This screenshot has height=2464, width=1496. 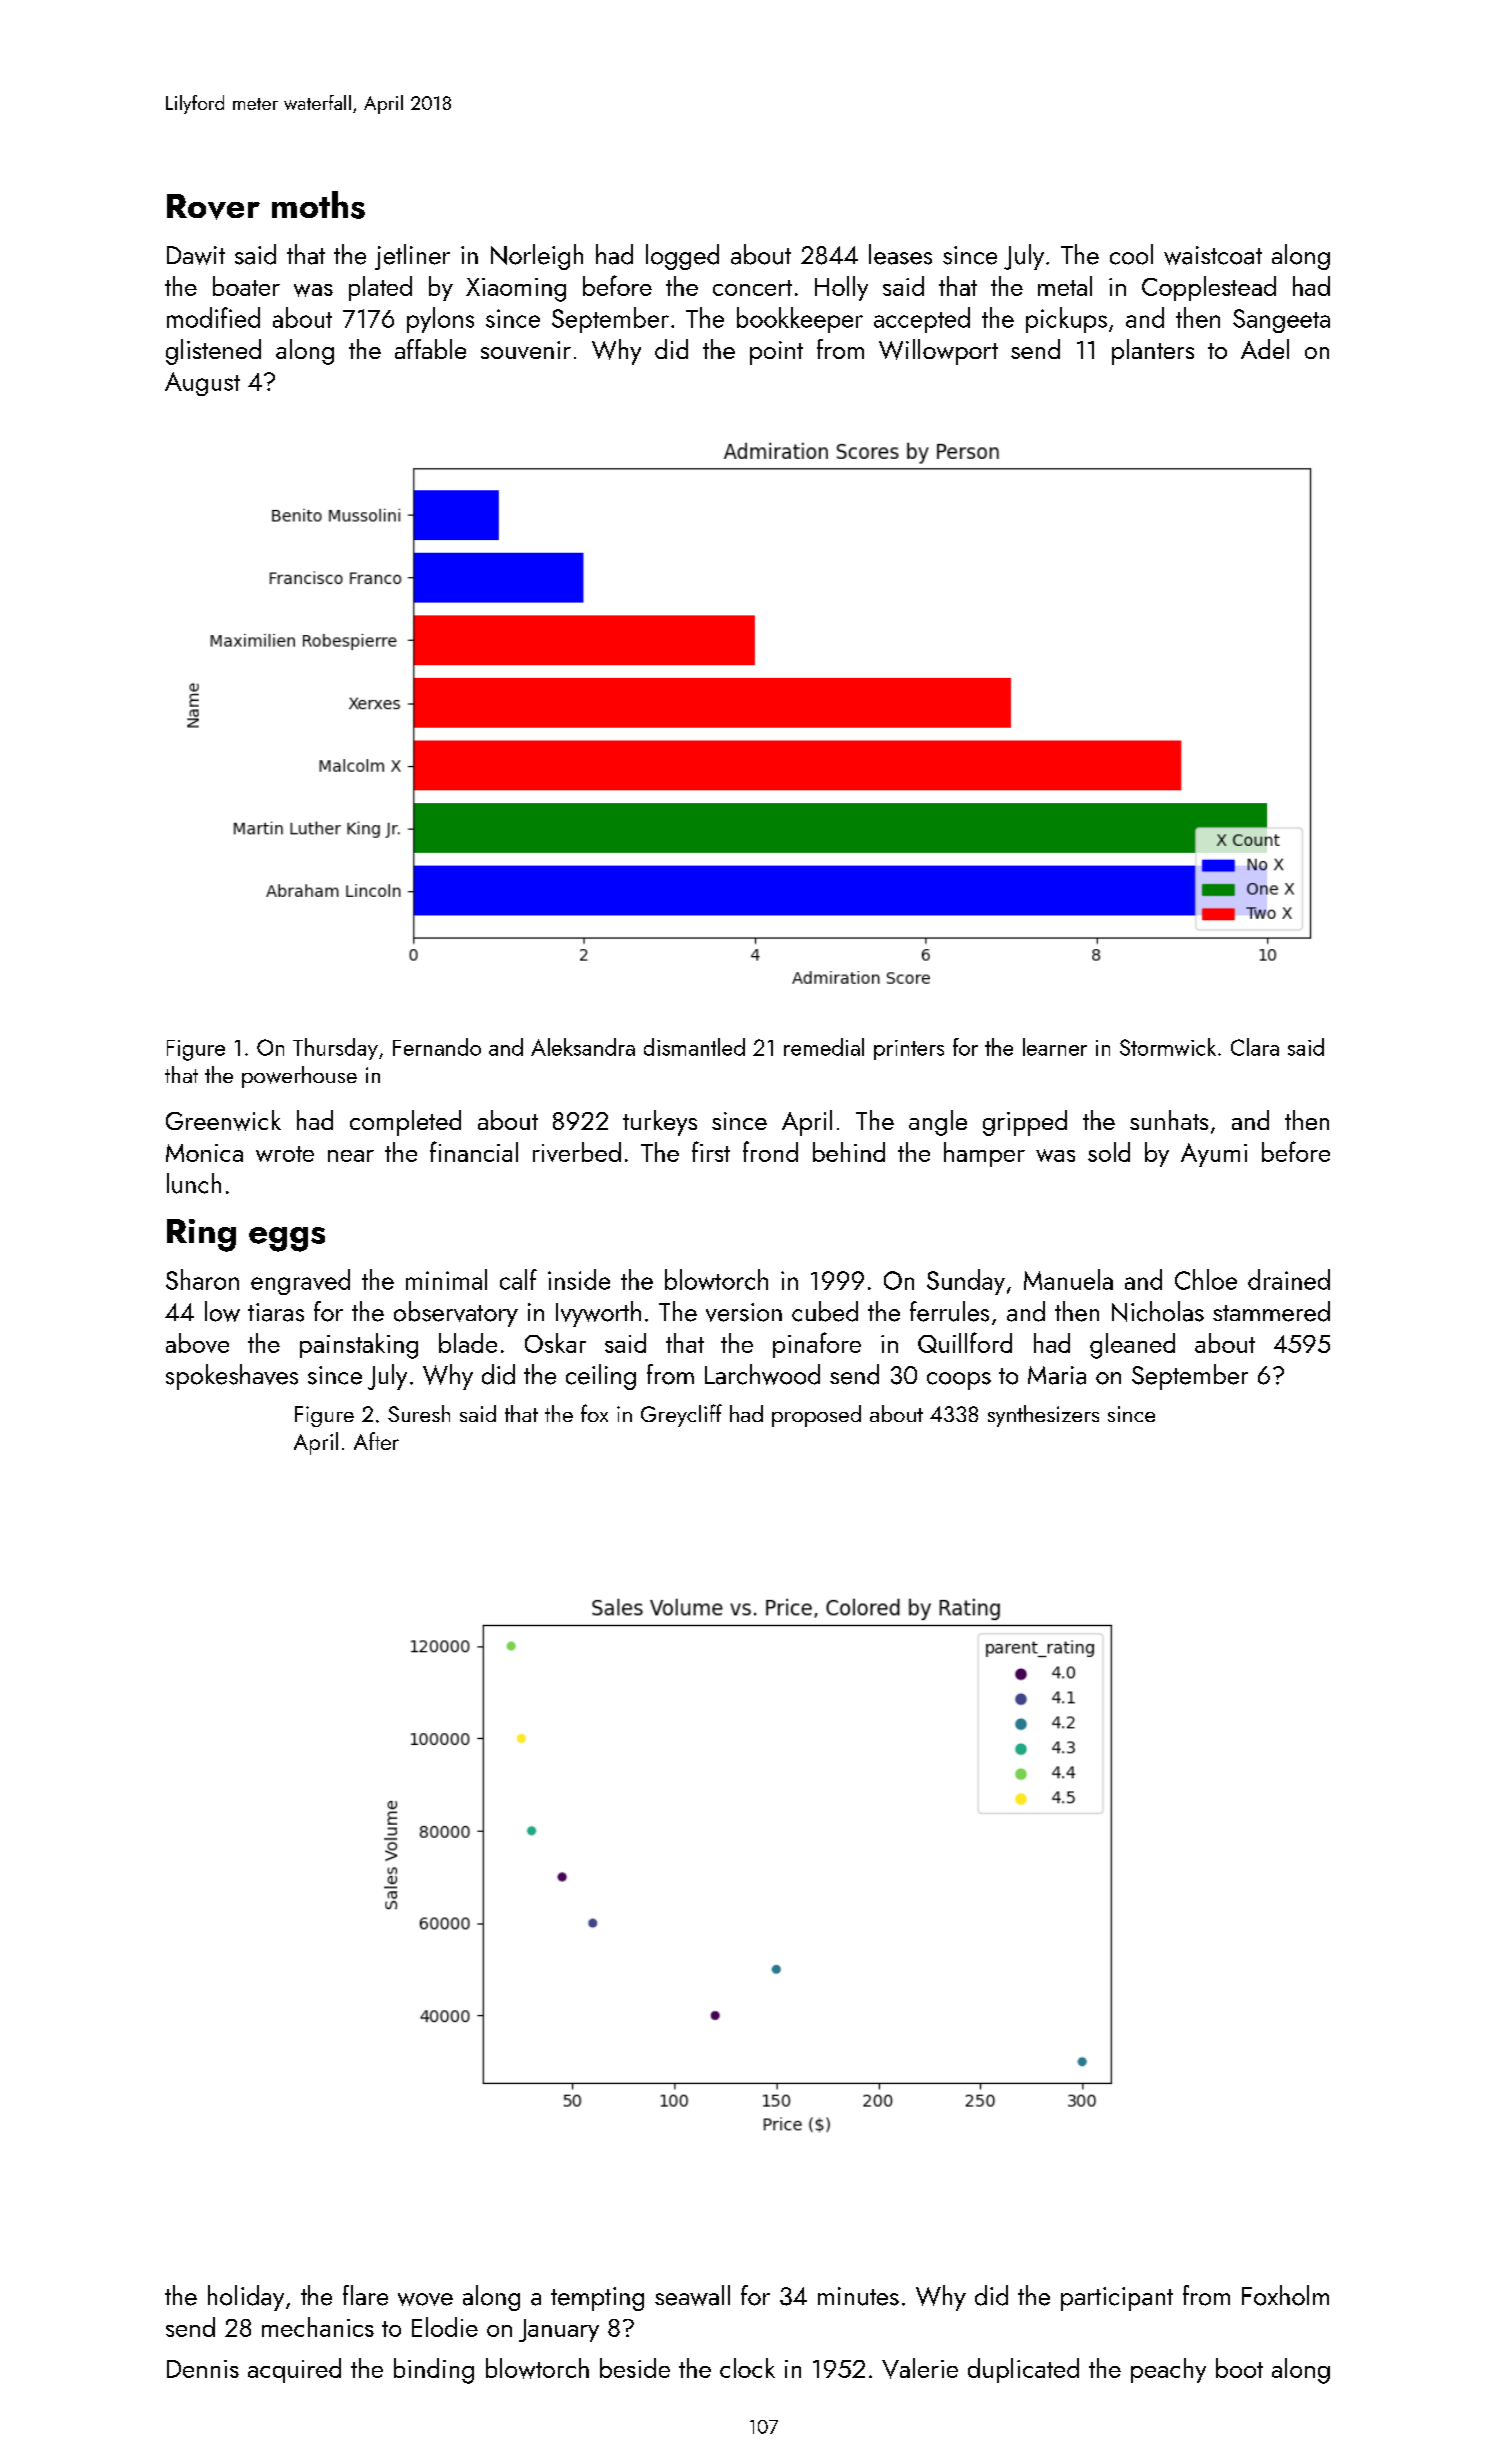 I want to click on drained, so click(x=1289, y=1279).
